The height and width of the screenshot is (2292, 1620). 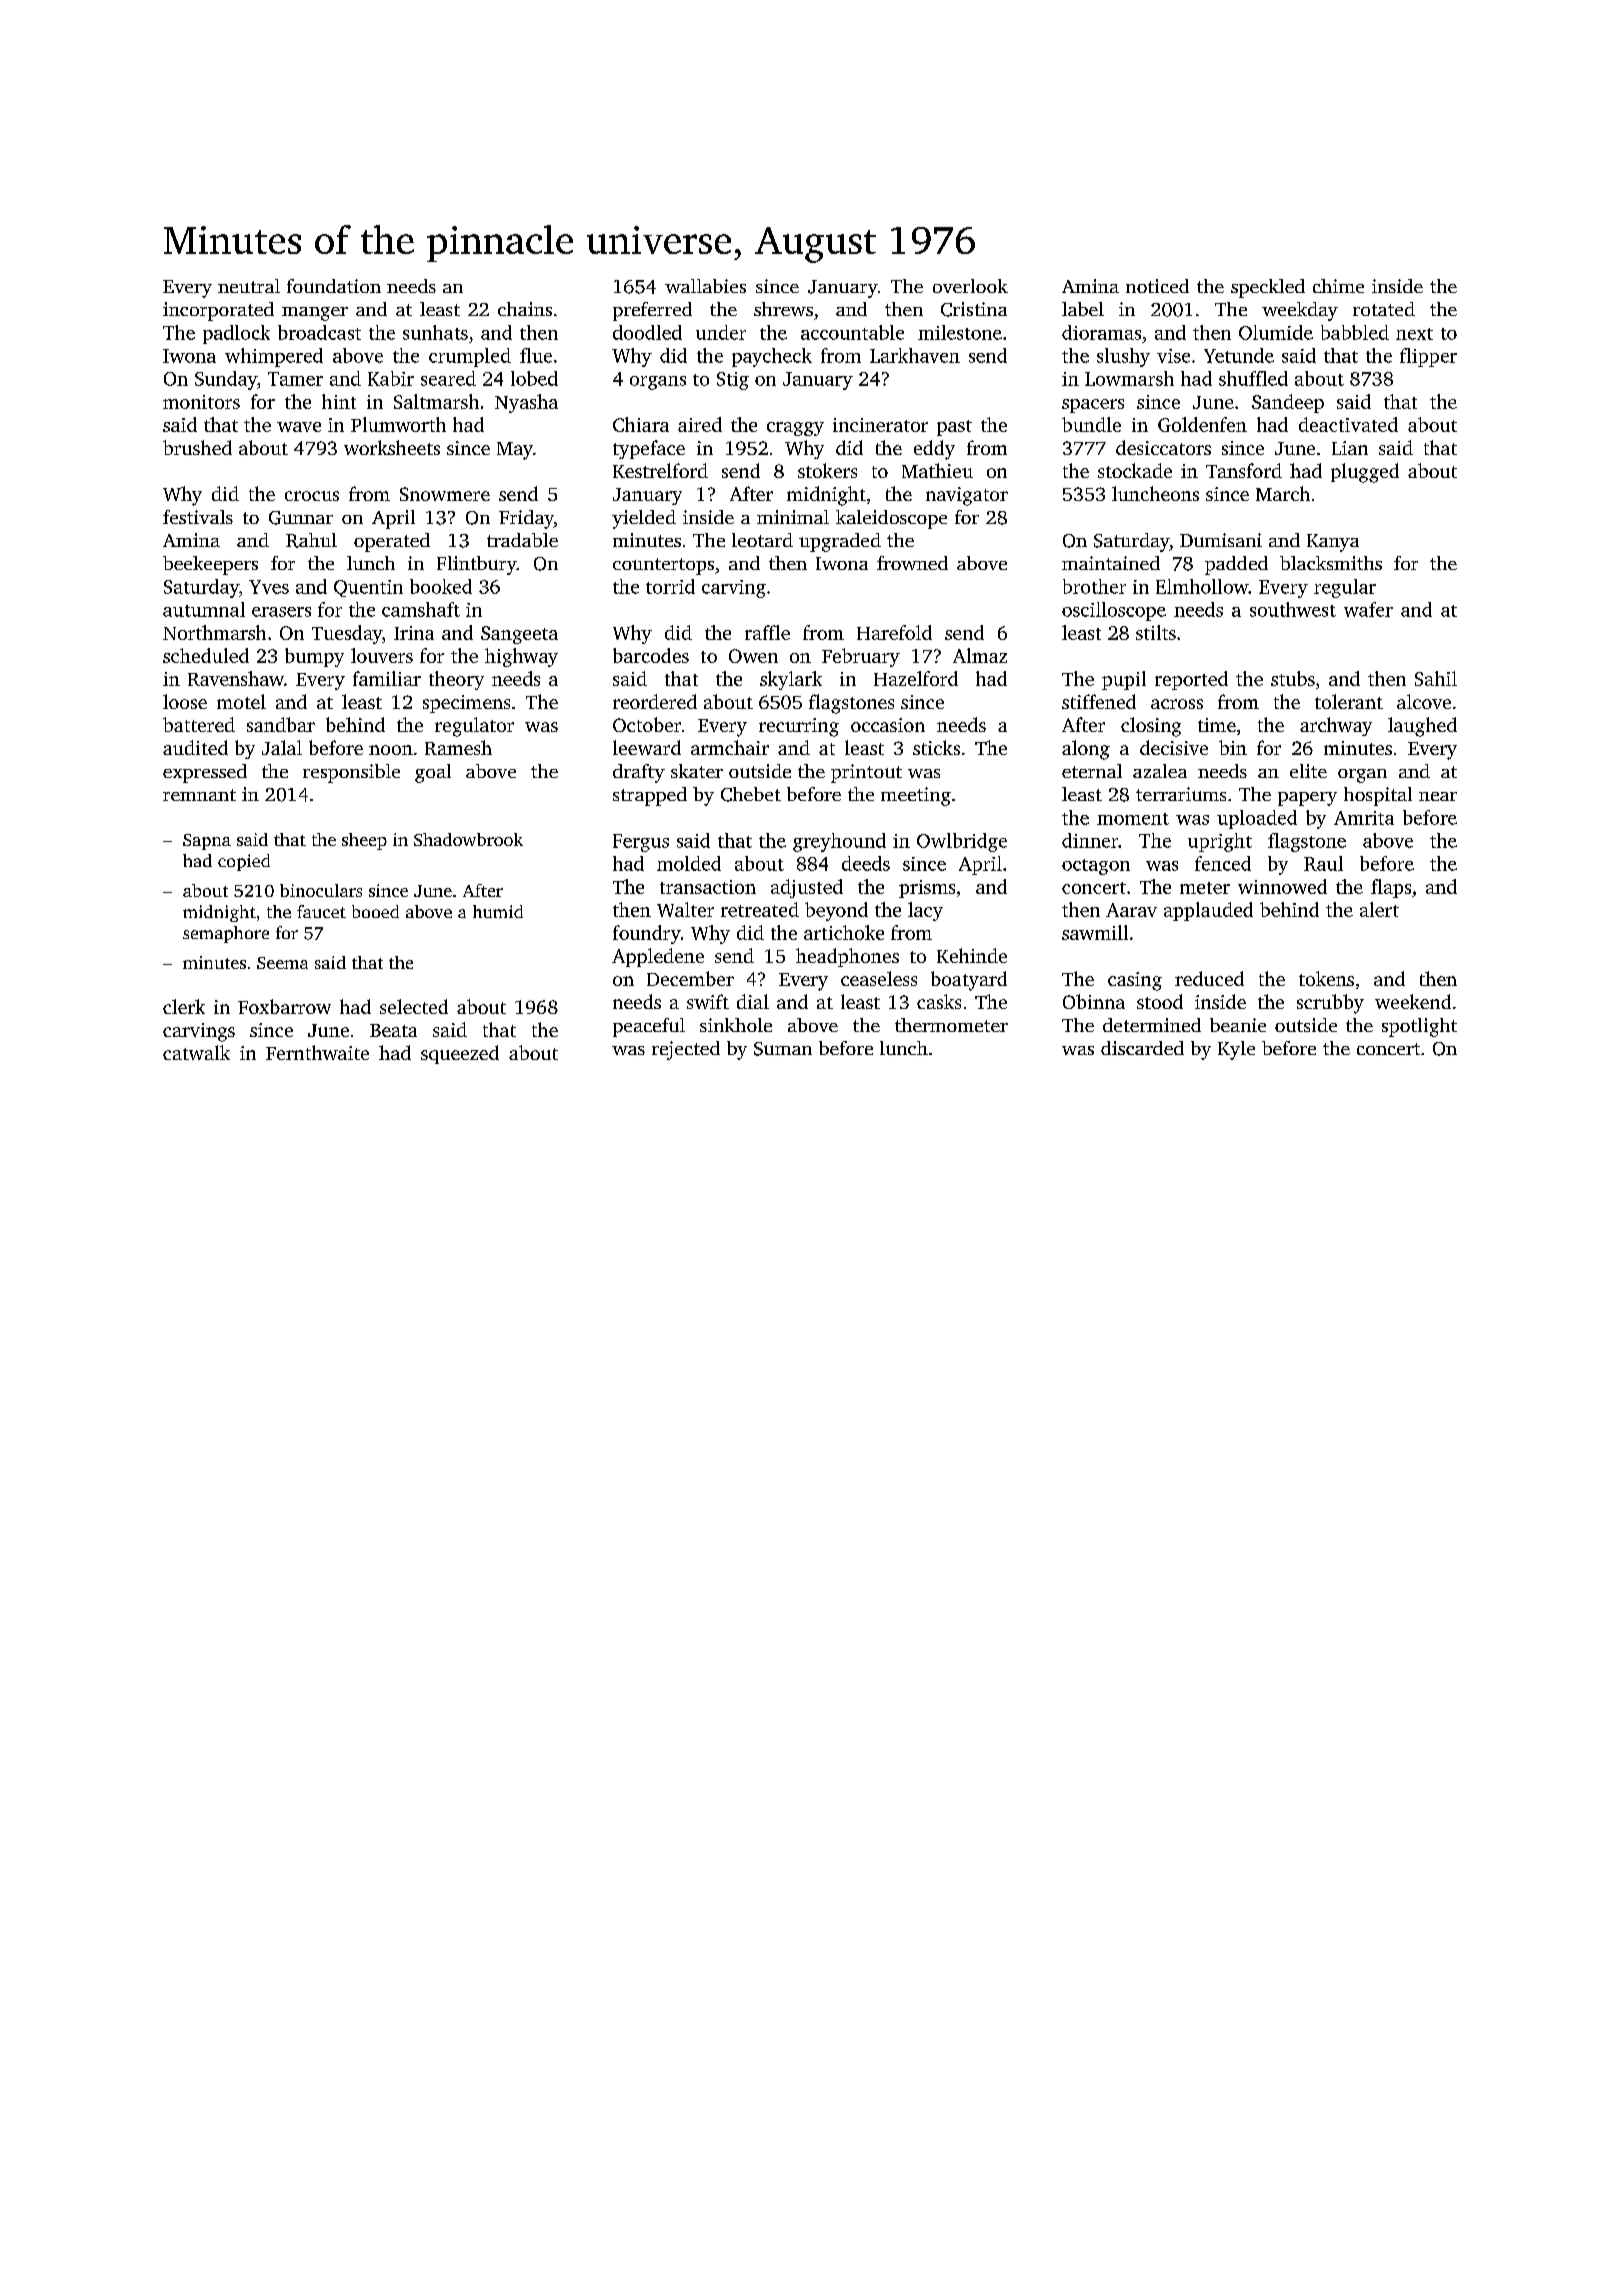 I want to click on craggy, so click(x=795, y=429).
